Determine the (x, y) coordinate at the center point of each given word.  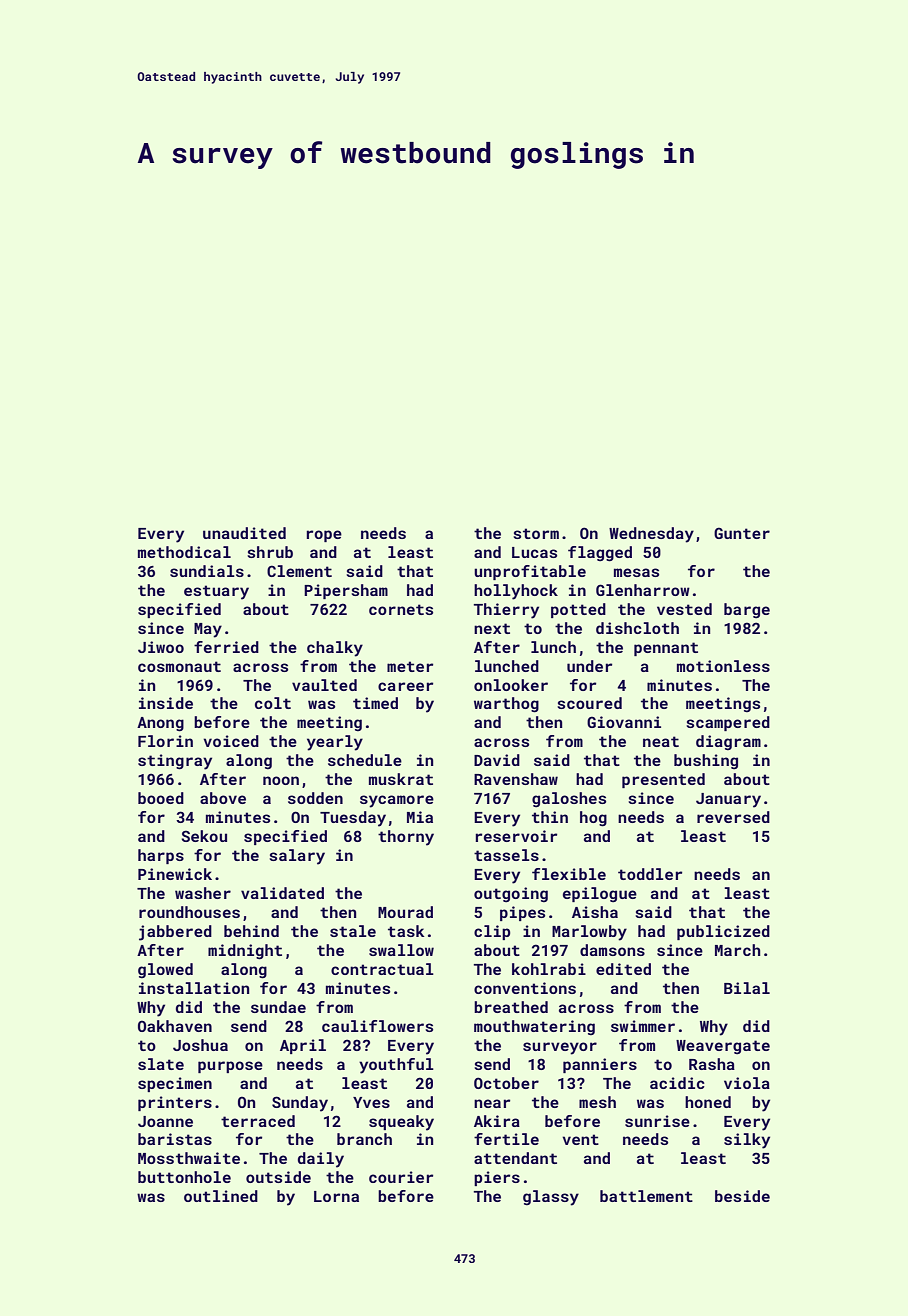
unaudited (244, 533)
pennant (666, 649)
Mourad (405, 912)
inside (166, 703)
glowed (165, 971)
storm (536, 533)
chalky (335, 649)
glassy (551, 1198)
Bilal (747, 988)
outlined (221, 1196)
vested (684, 609)
